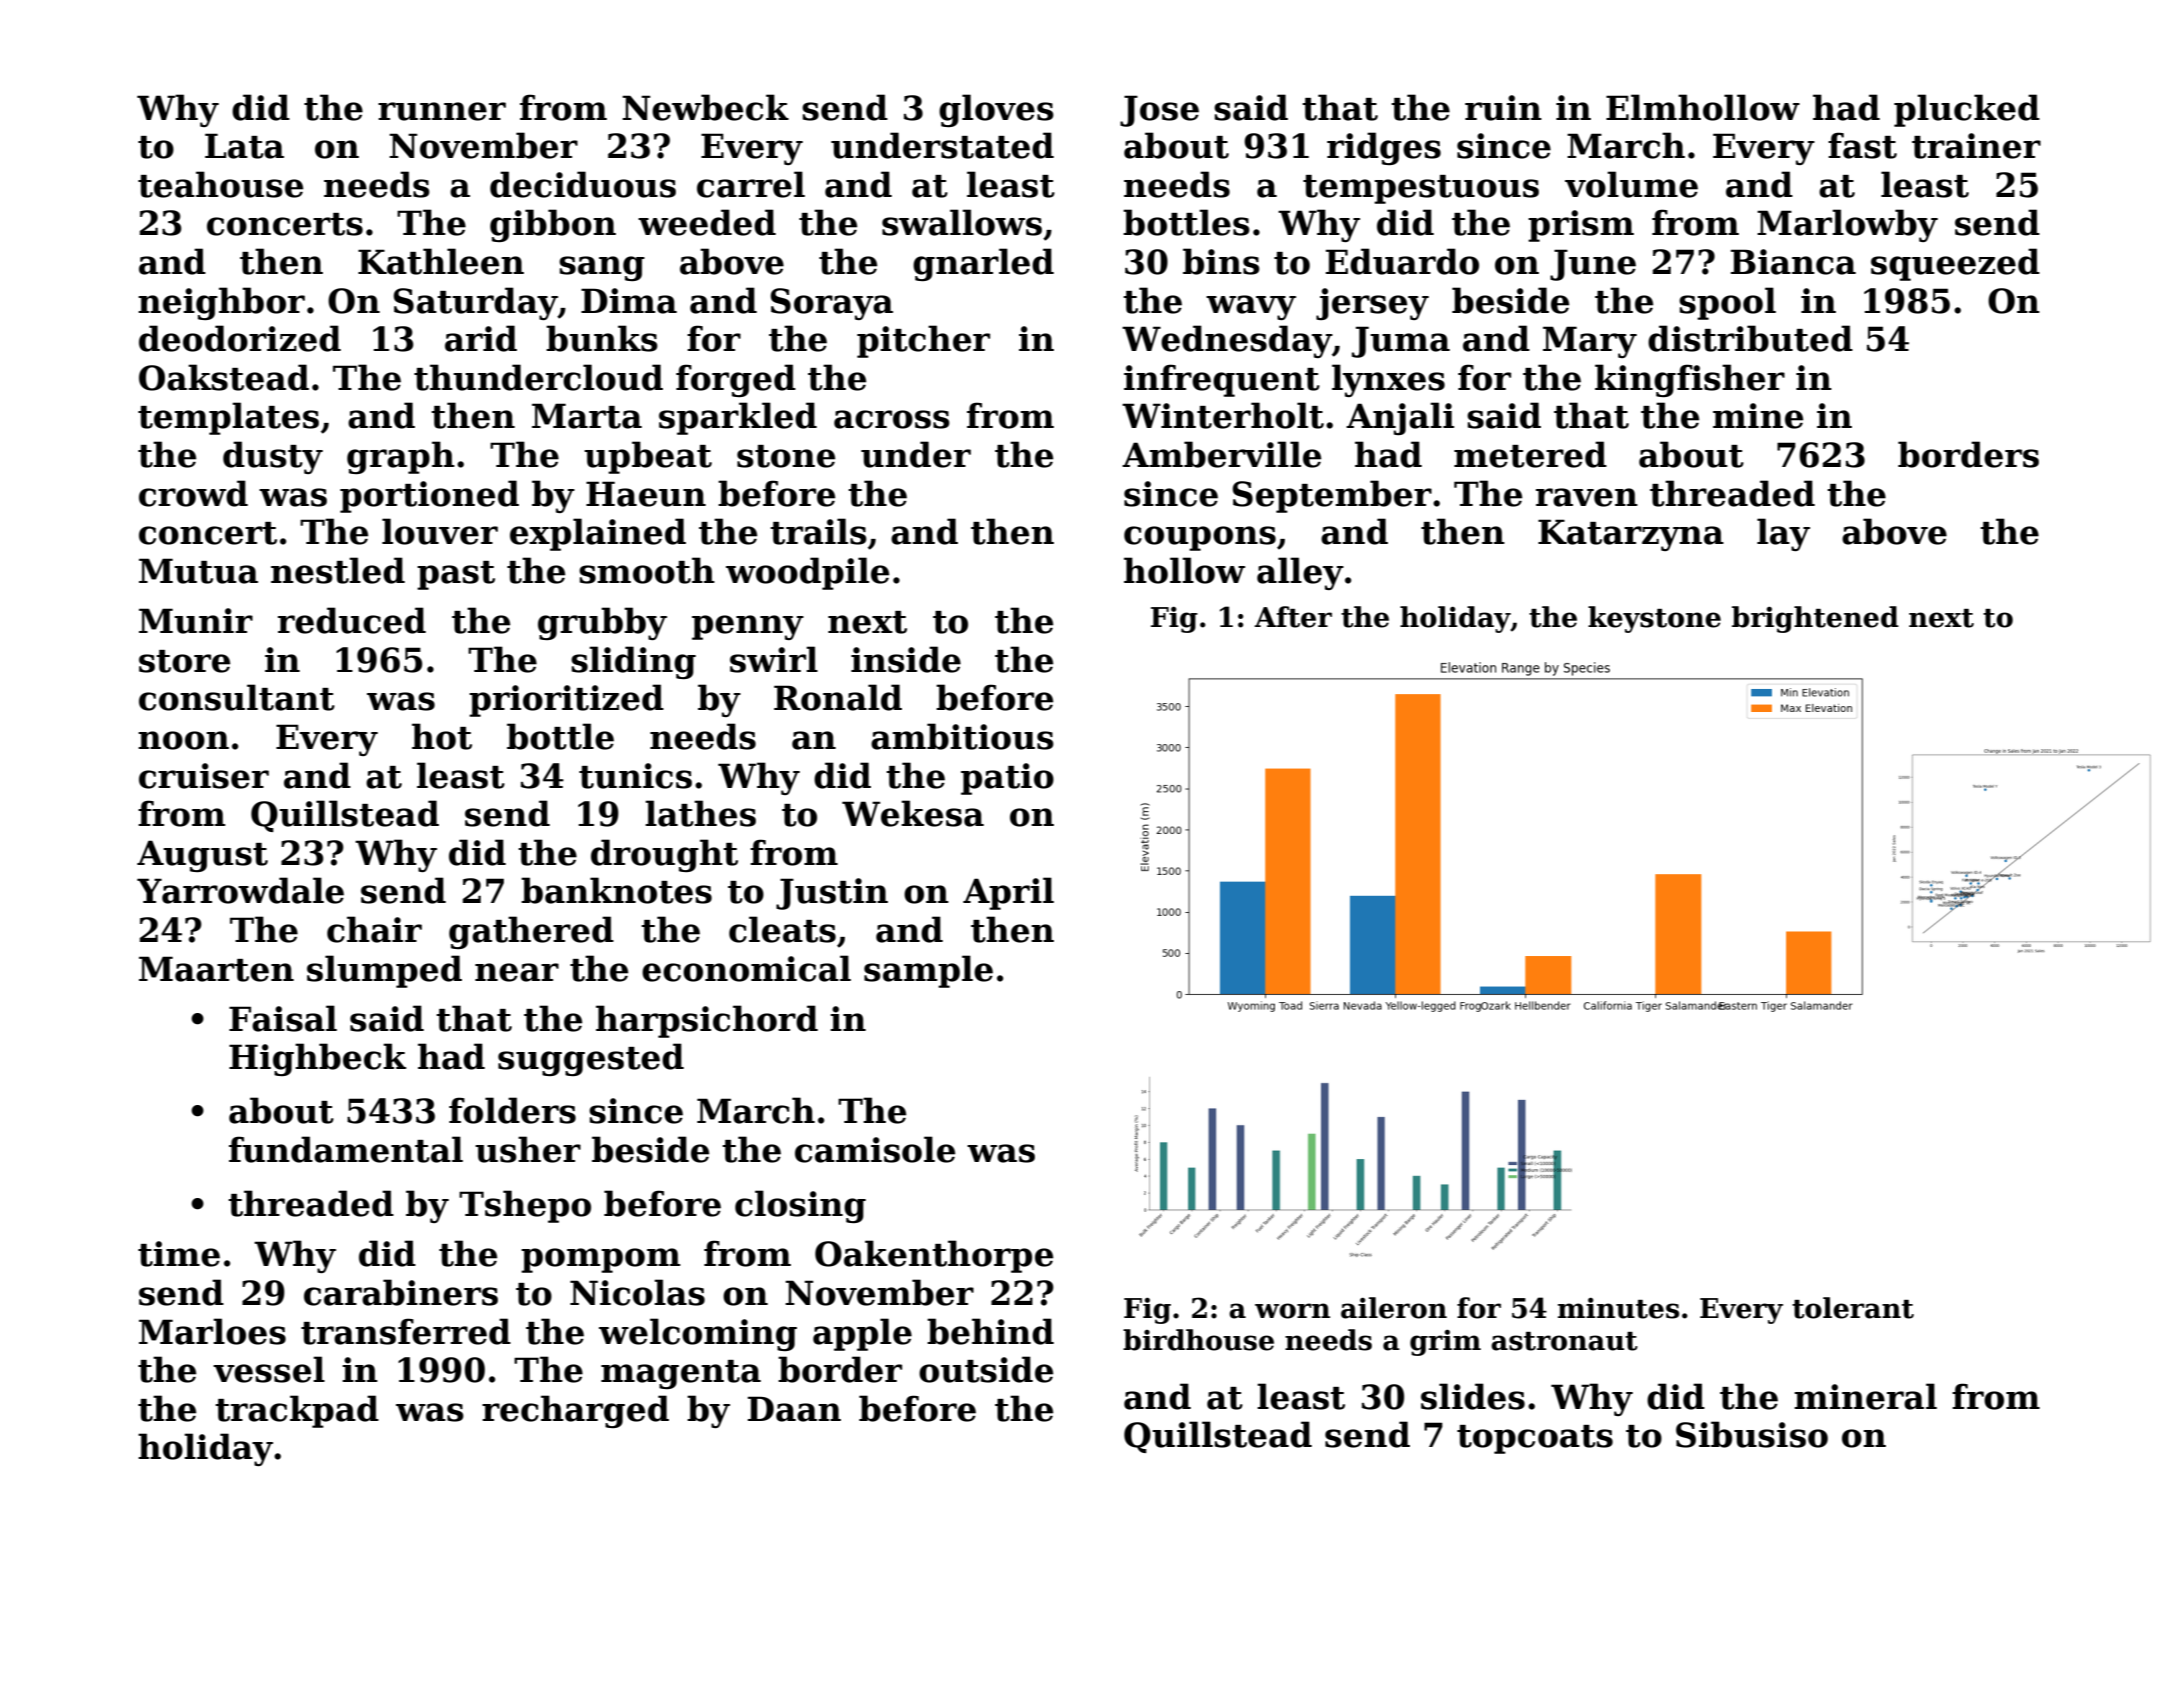 Image resolution: width=2178 pixels, height=1683 pixels. I want to click on neighbor, so click(221, 303).
